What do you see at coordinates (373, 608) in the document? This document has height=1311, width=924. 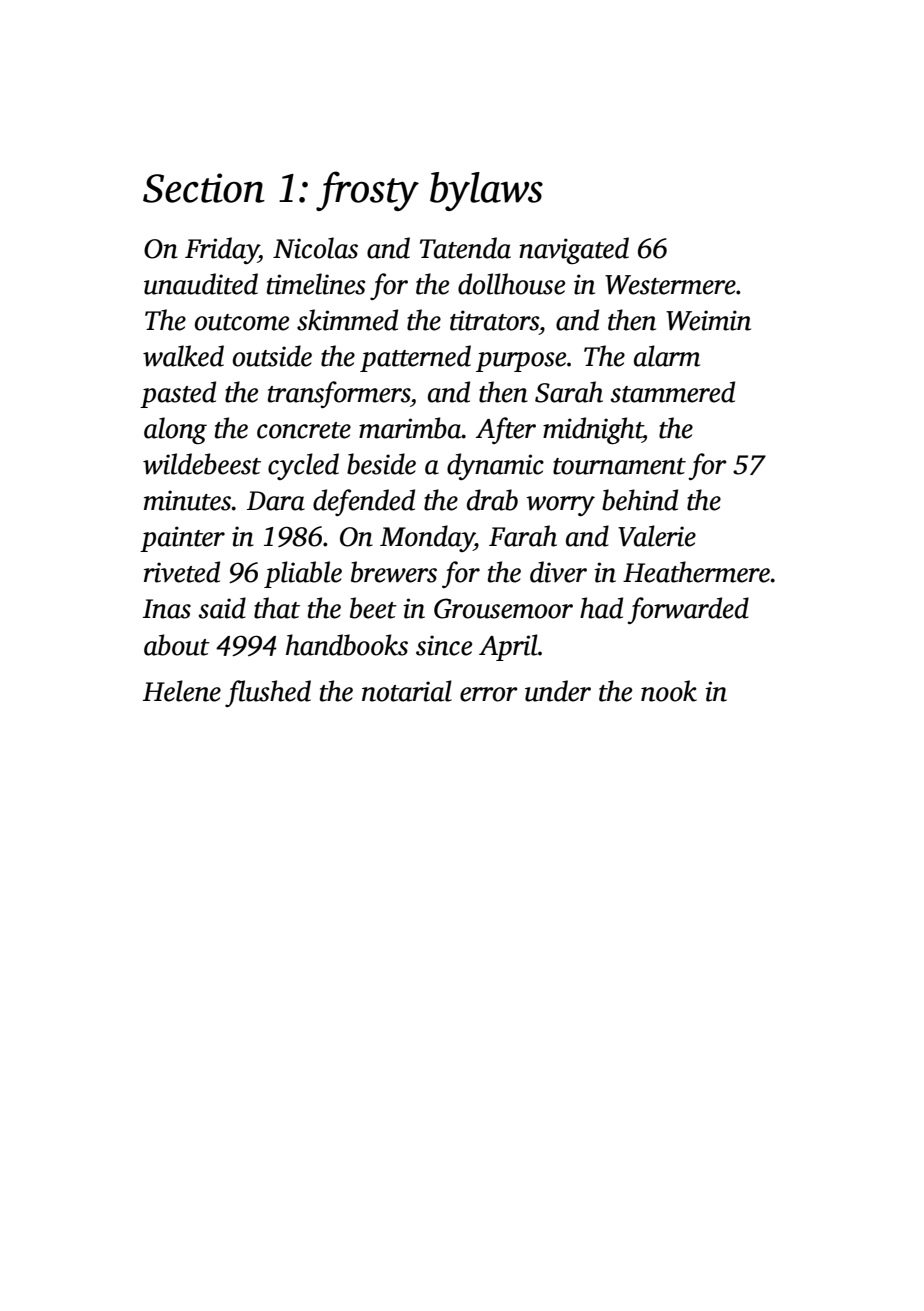 I see `beet` at bounding box center [373, 608].
